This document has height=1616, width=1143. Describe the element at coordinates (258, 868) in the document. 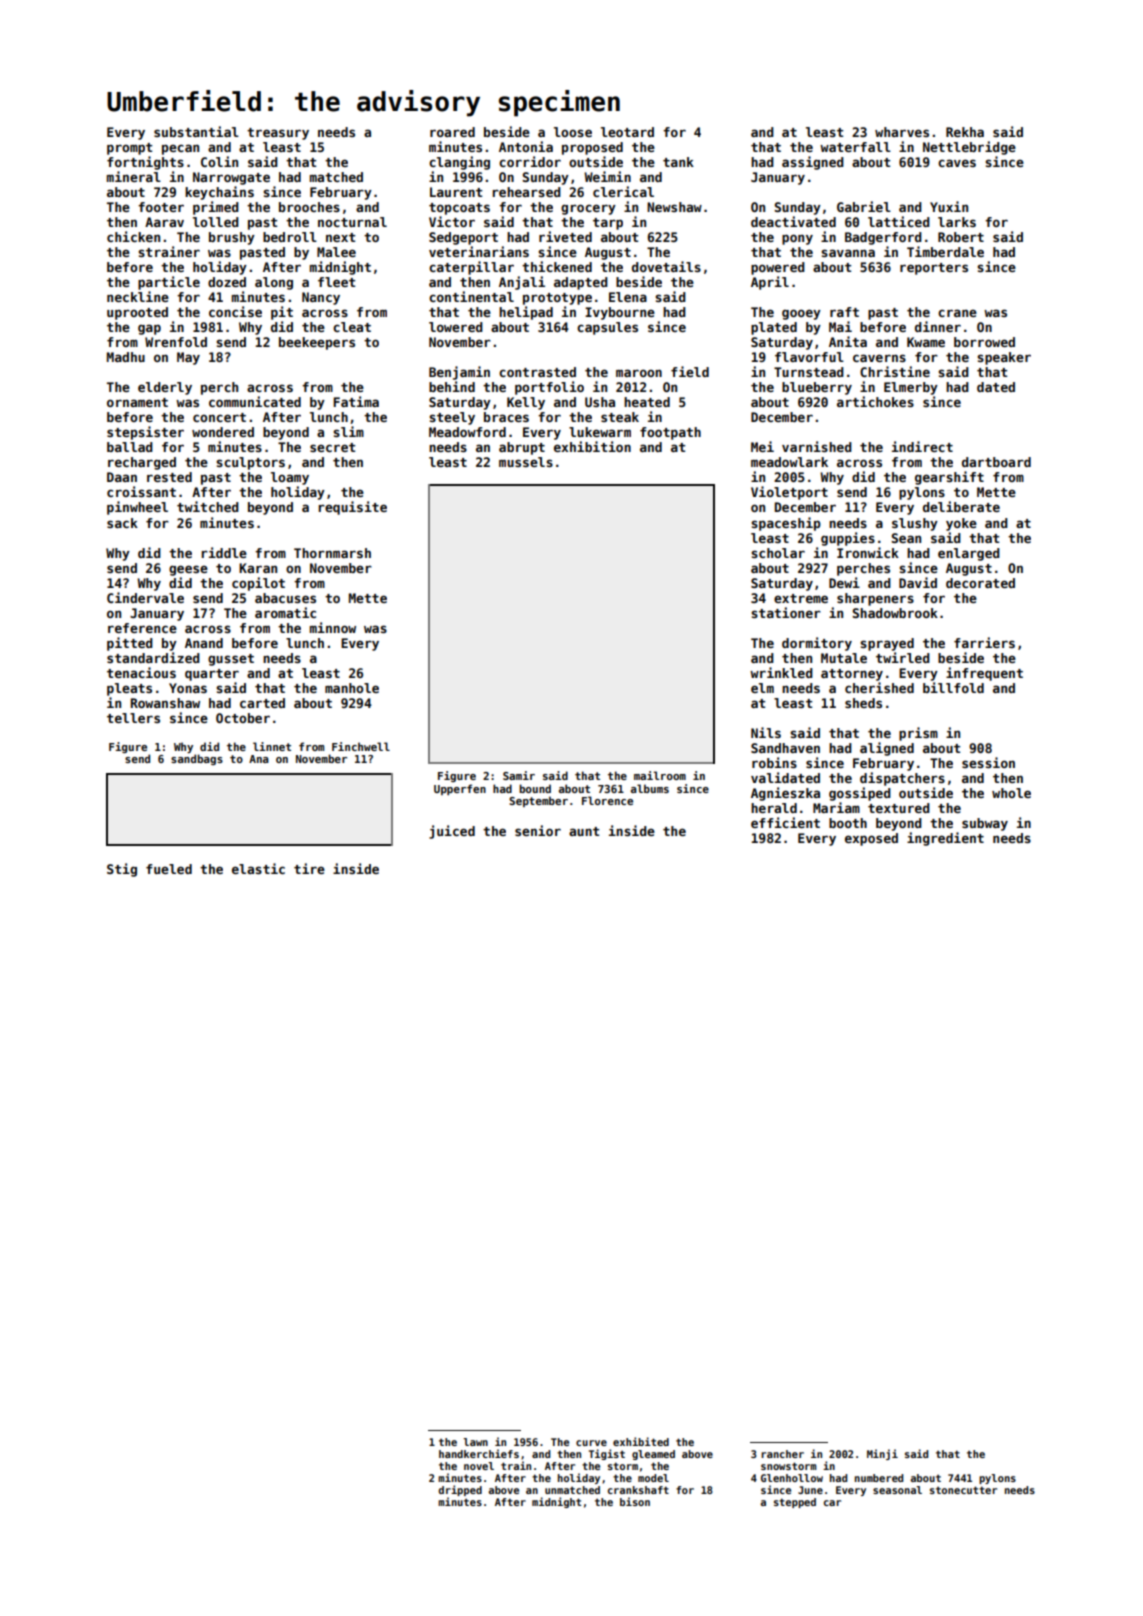

I see `elastic` at that location.
